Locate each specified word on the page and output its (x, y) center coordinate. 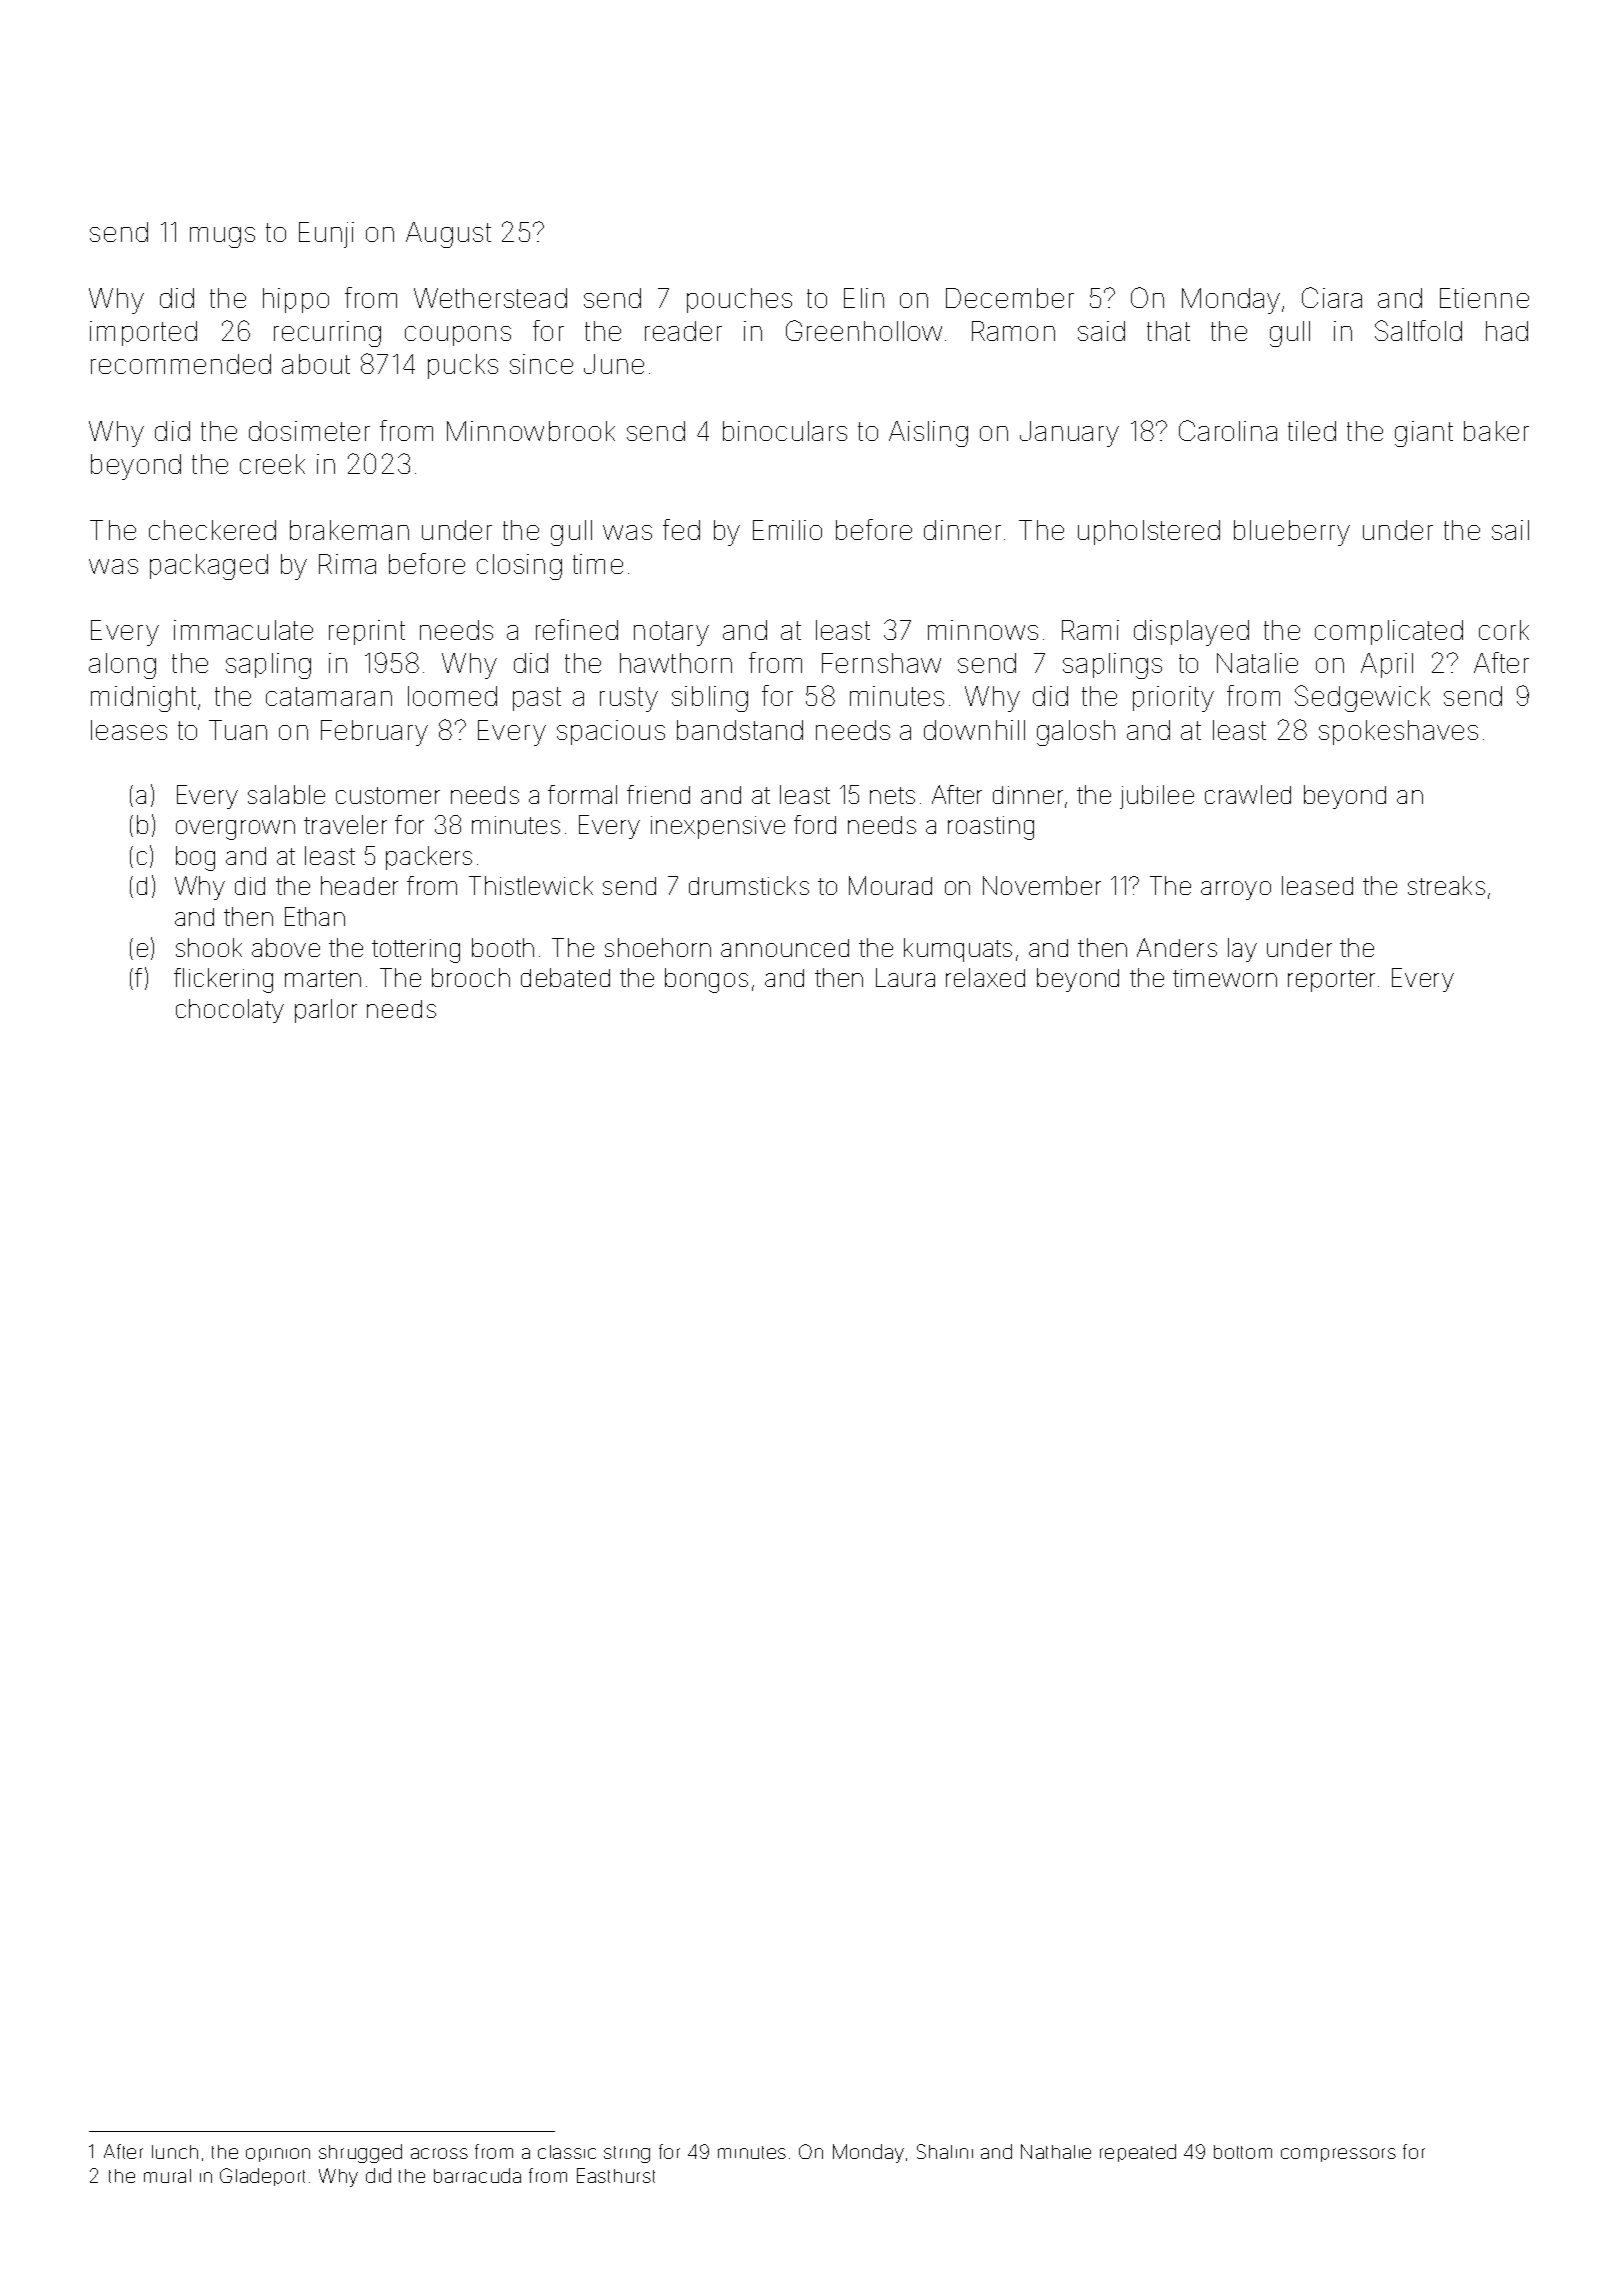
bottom (1243, 2152)
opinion (278, 2155)
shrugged (360, 2153)
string (627, 2154)
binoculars (785, 431)
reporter (1331, 981)
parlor (326, 1011)
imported (143, 333)
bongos (706, 980)
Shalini (945, 2151)
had (1507, 331)
